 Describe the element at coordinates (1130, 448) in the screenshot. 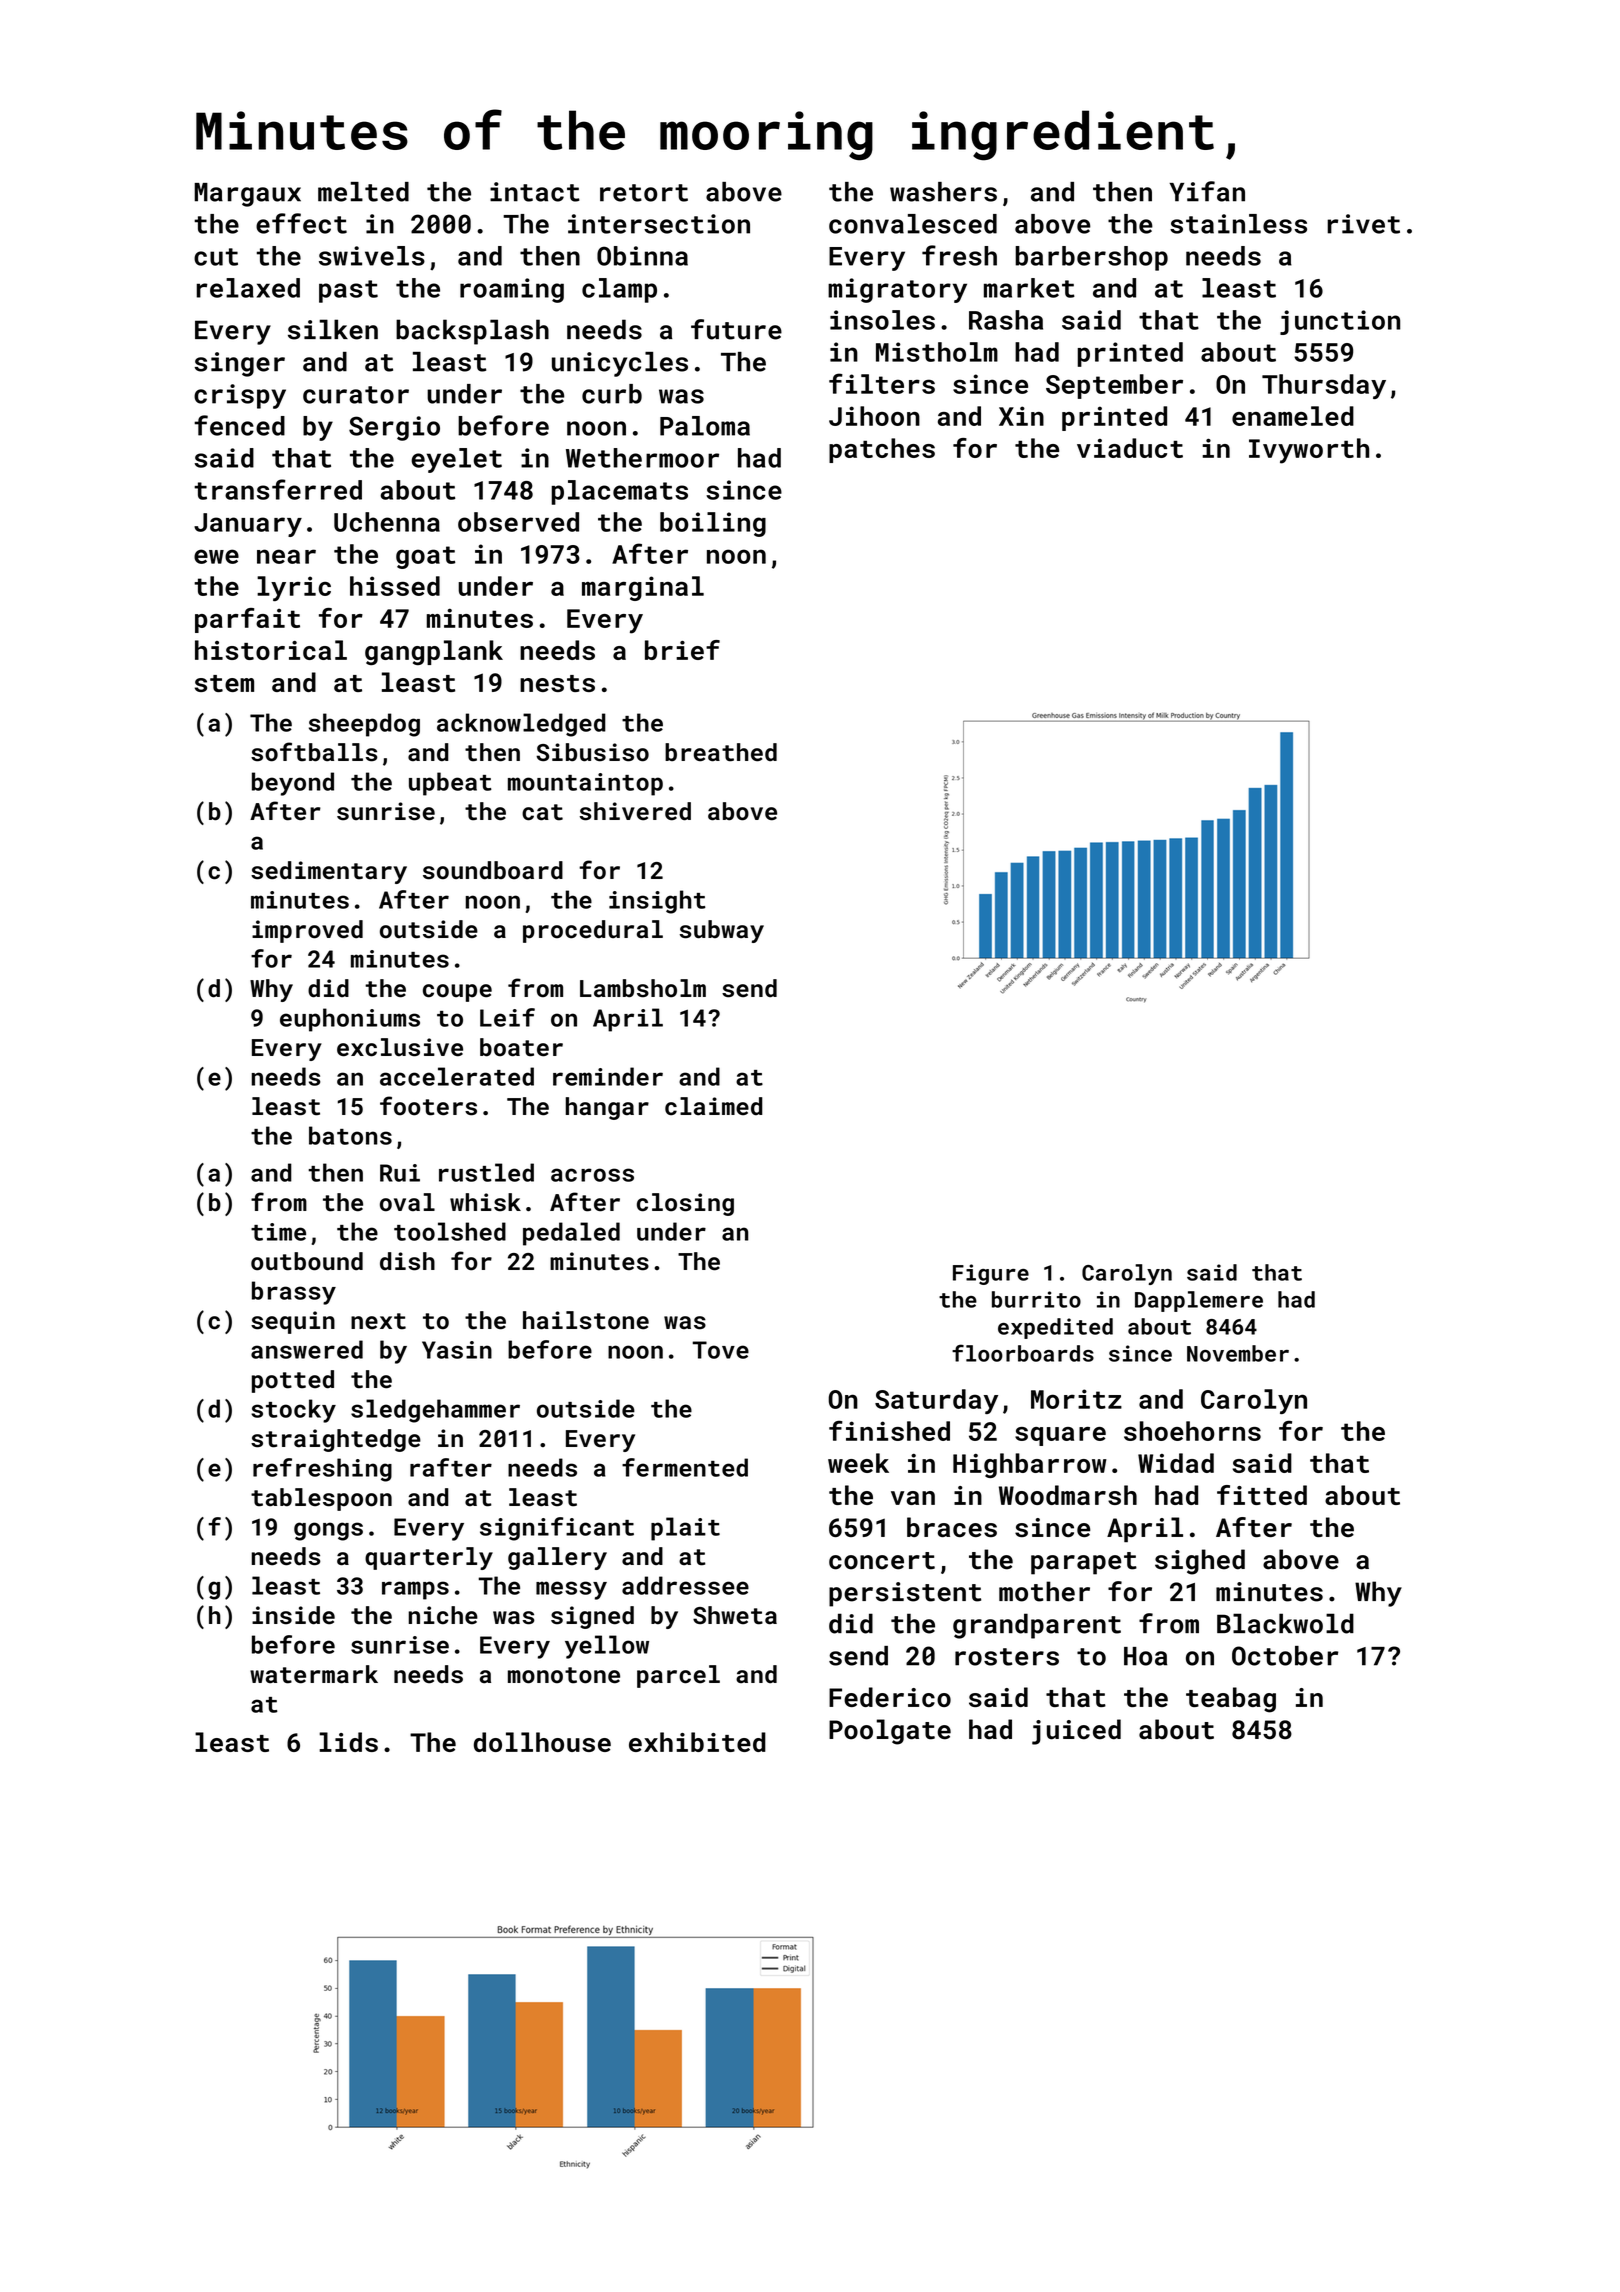

I see `viaduct` at that location.
